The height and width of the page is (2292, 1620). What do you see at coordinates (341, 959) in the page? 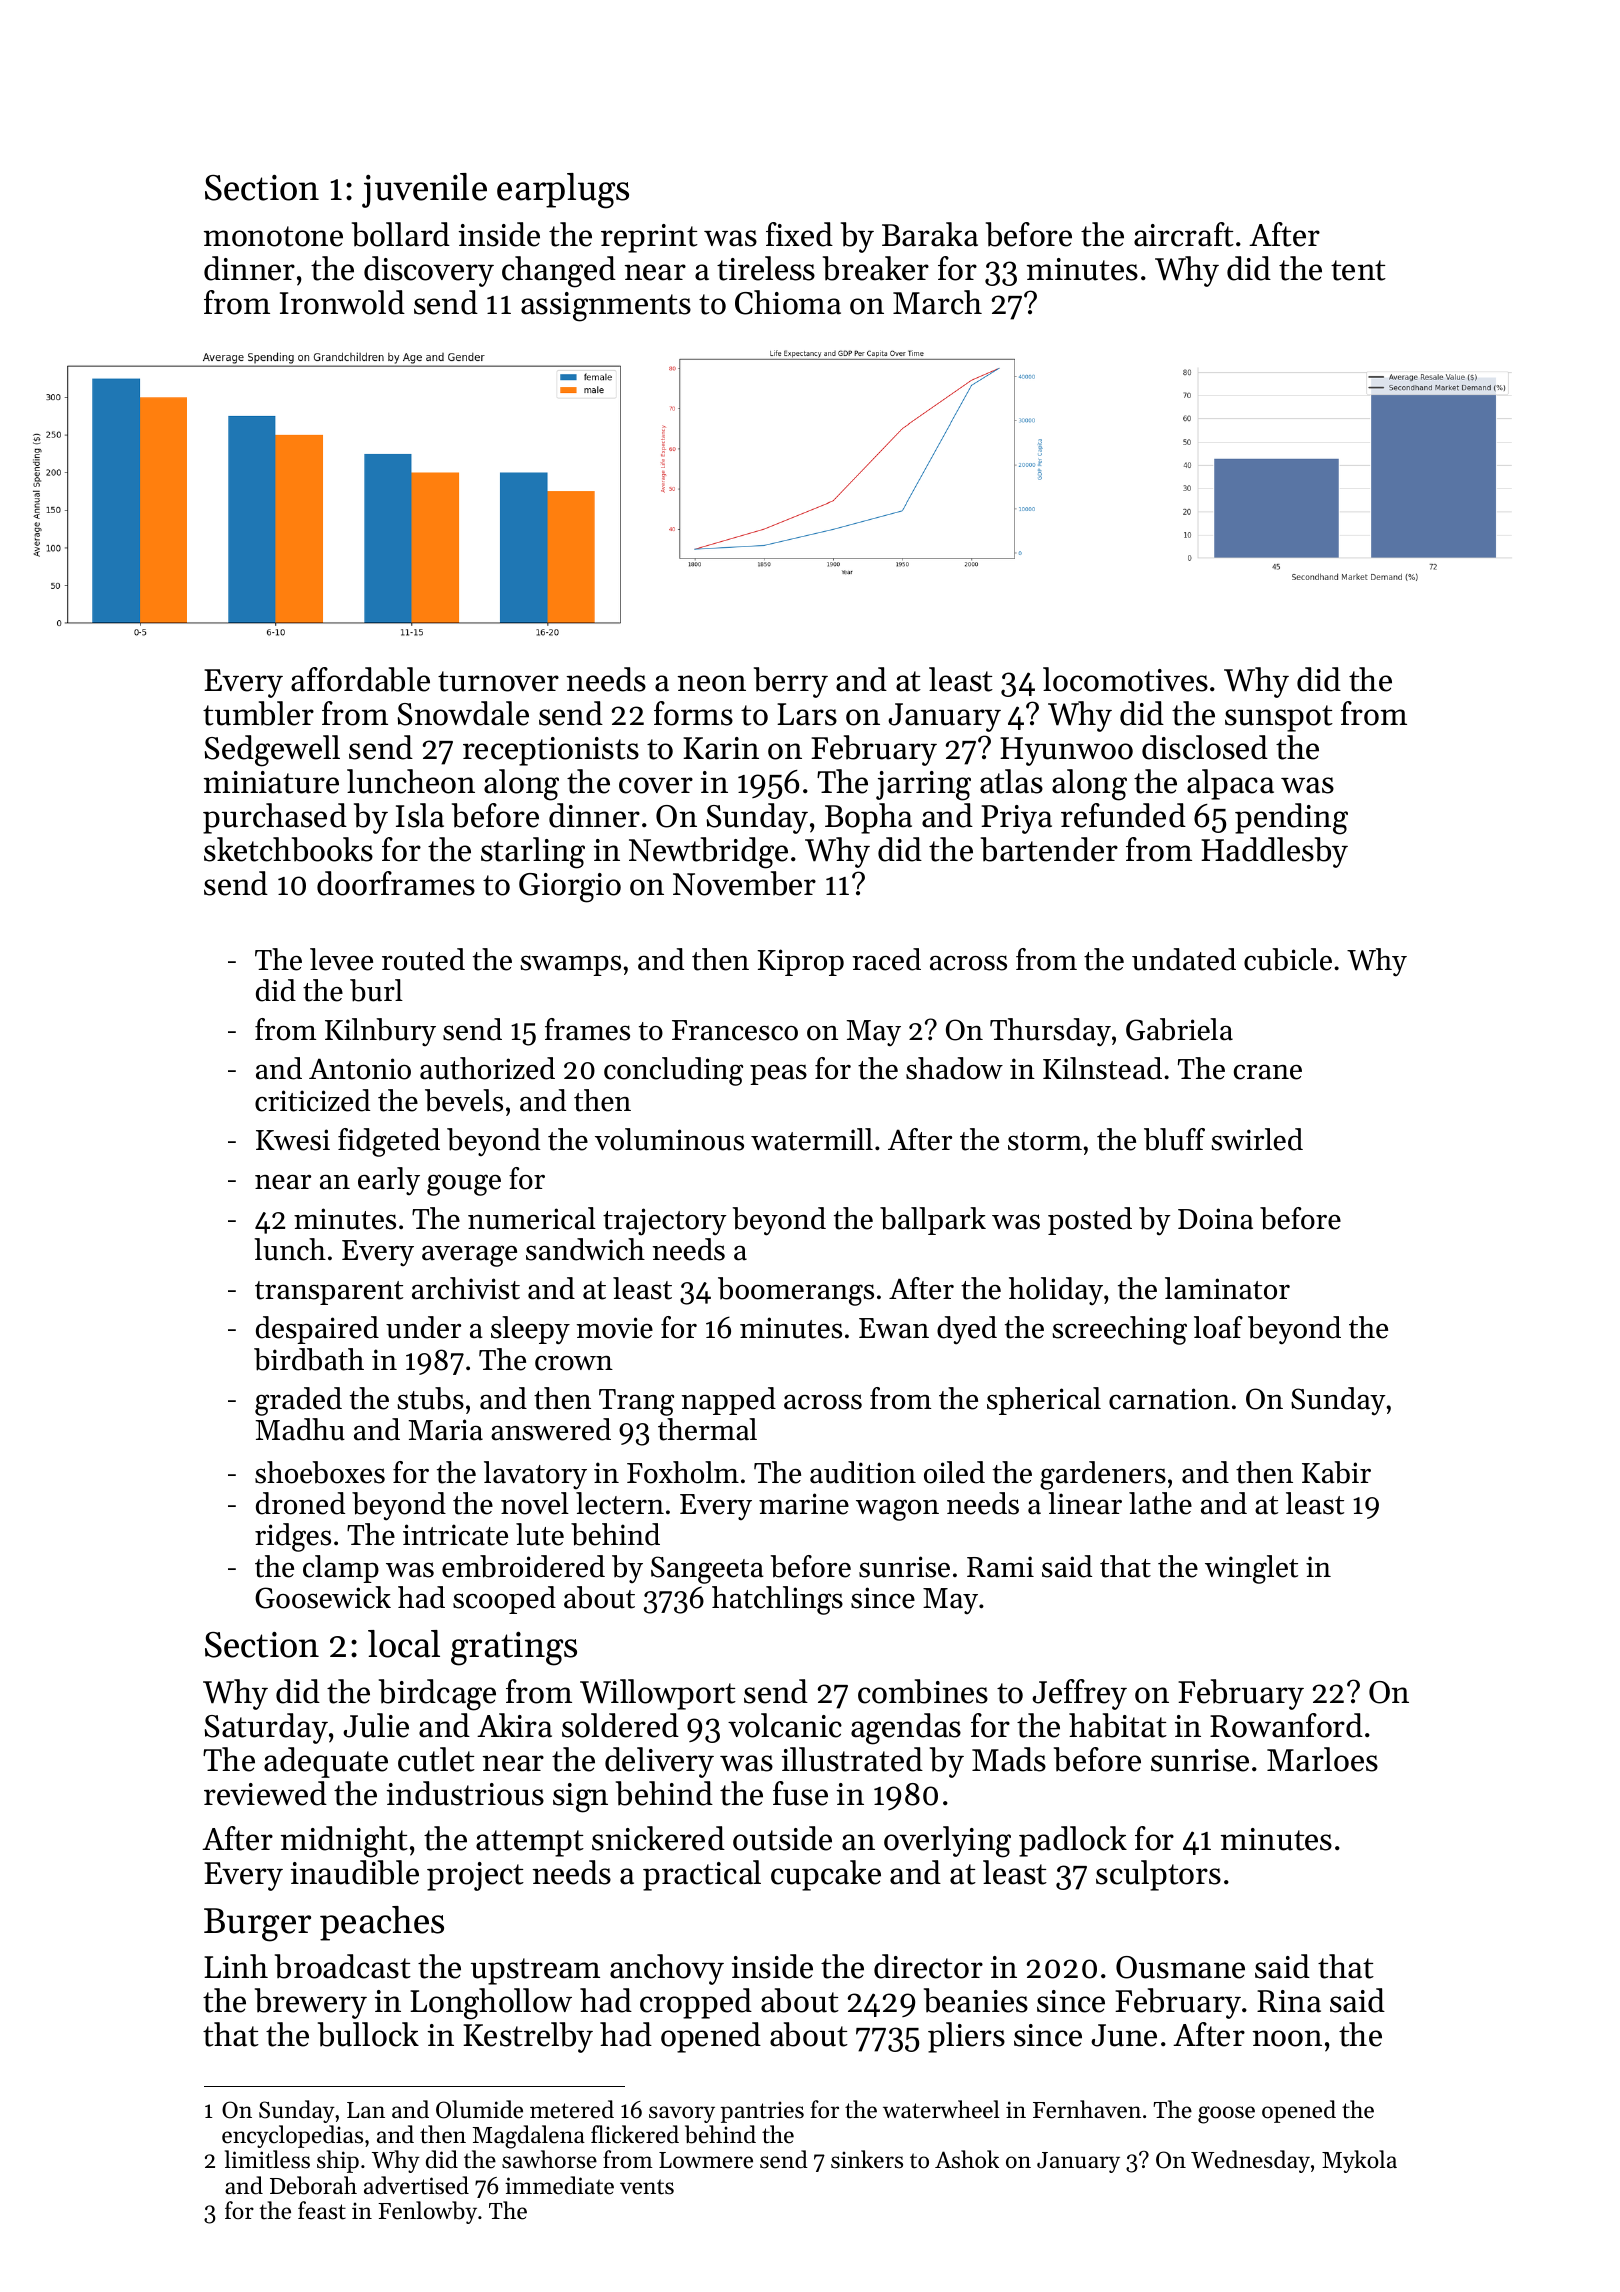
I see `levee` at bounding box center [341, 959].
